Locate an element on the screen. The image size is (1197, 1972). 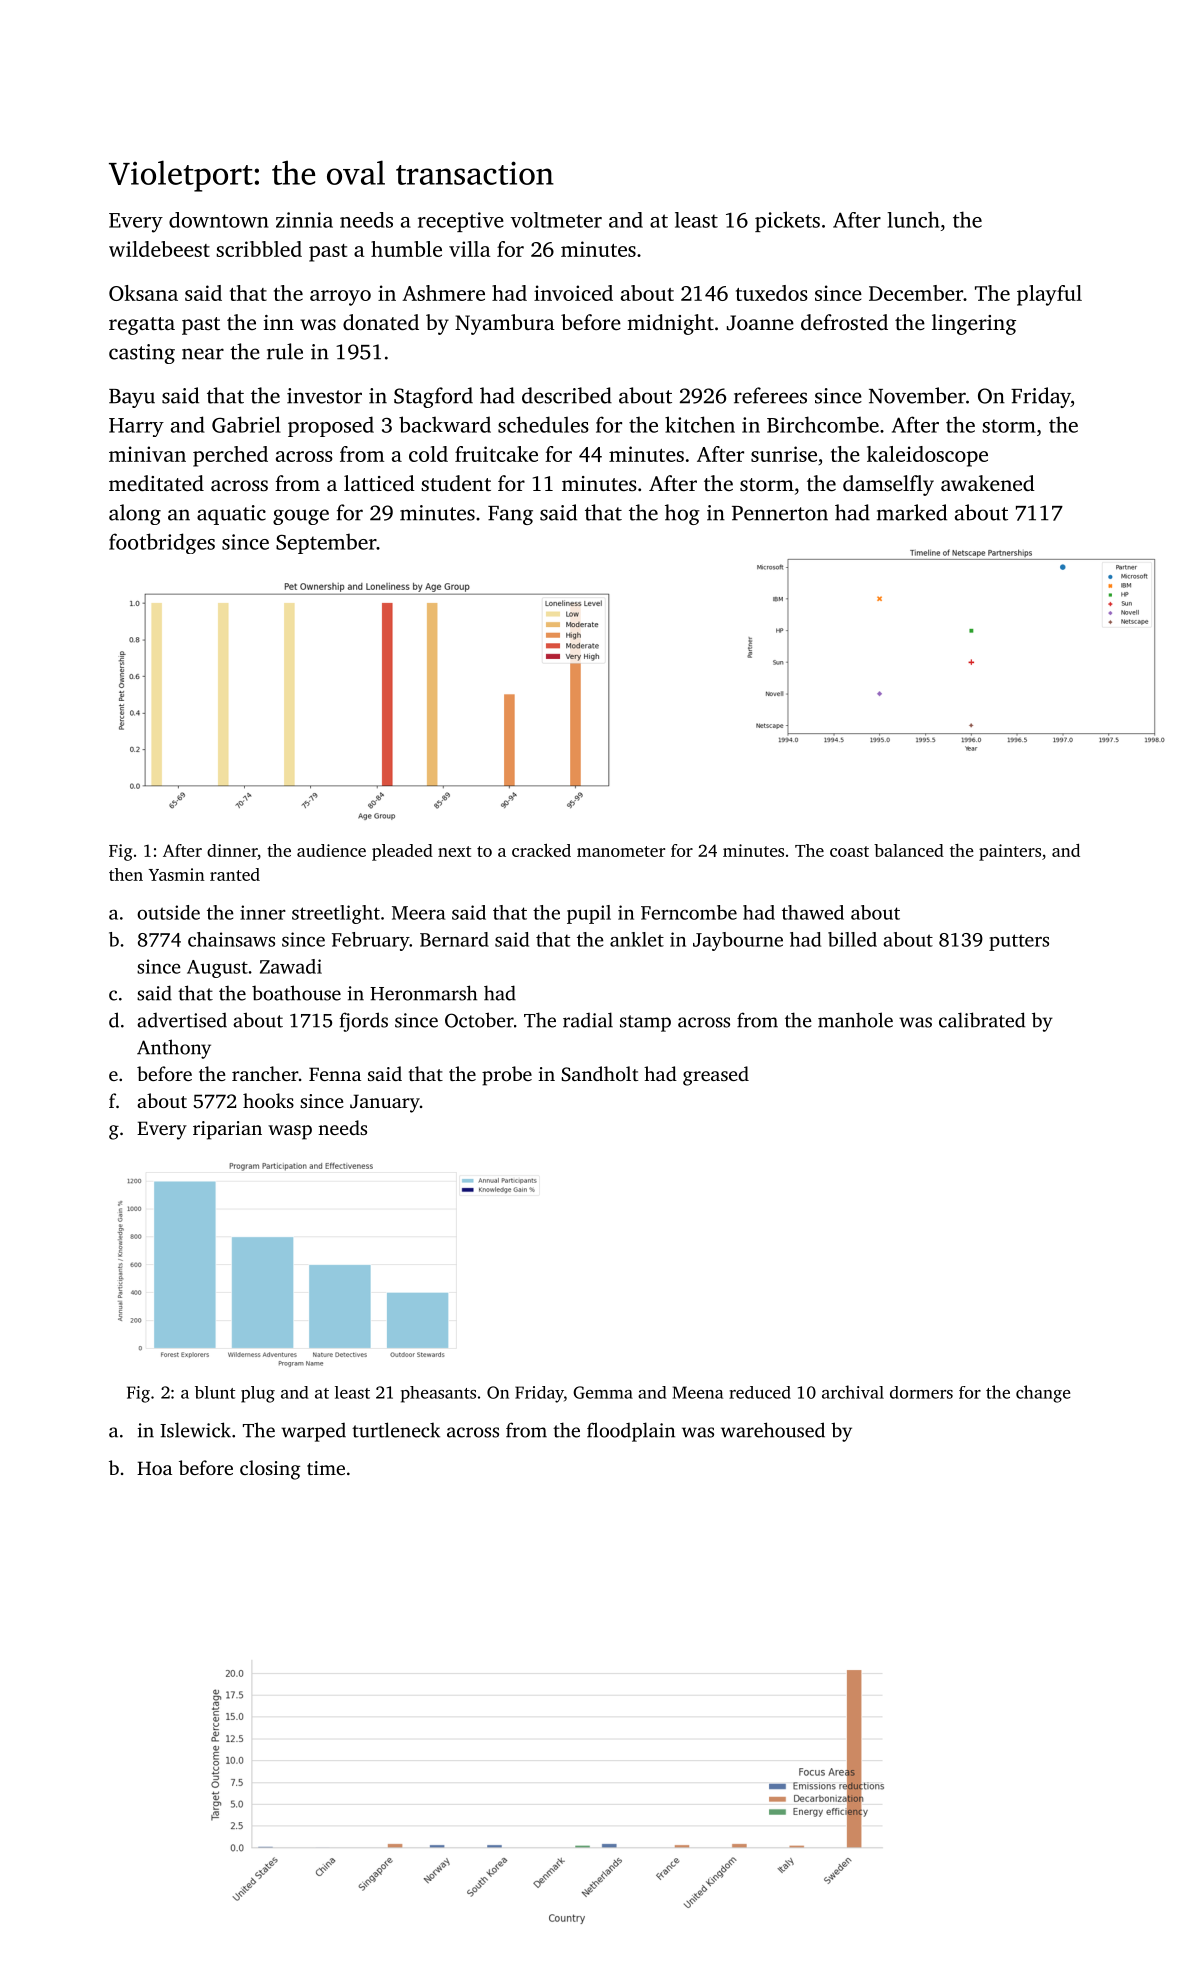
lunch is located at coordinates (913, 219).
